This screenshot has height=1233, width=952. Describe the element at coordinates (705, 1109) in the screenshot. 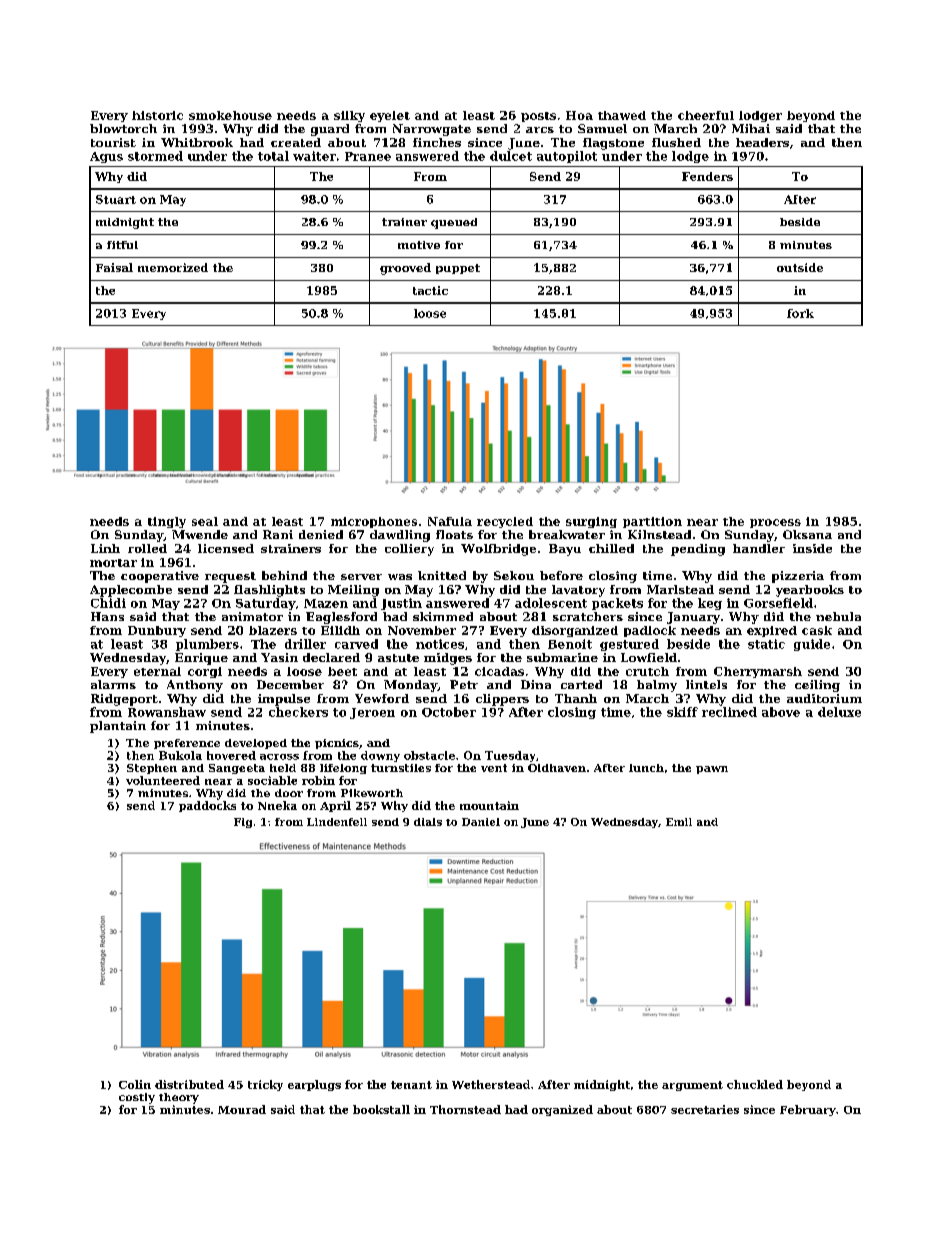

I see `secretaries` at that location.
